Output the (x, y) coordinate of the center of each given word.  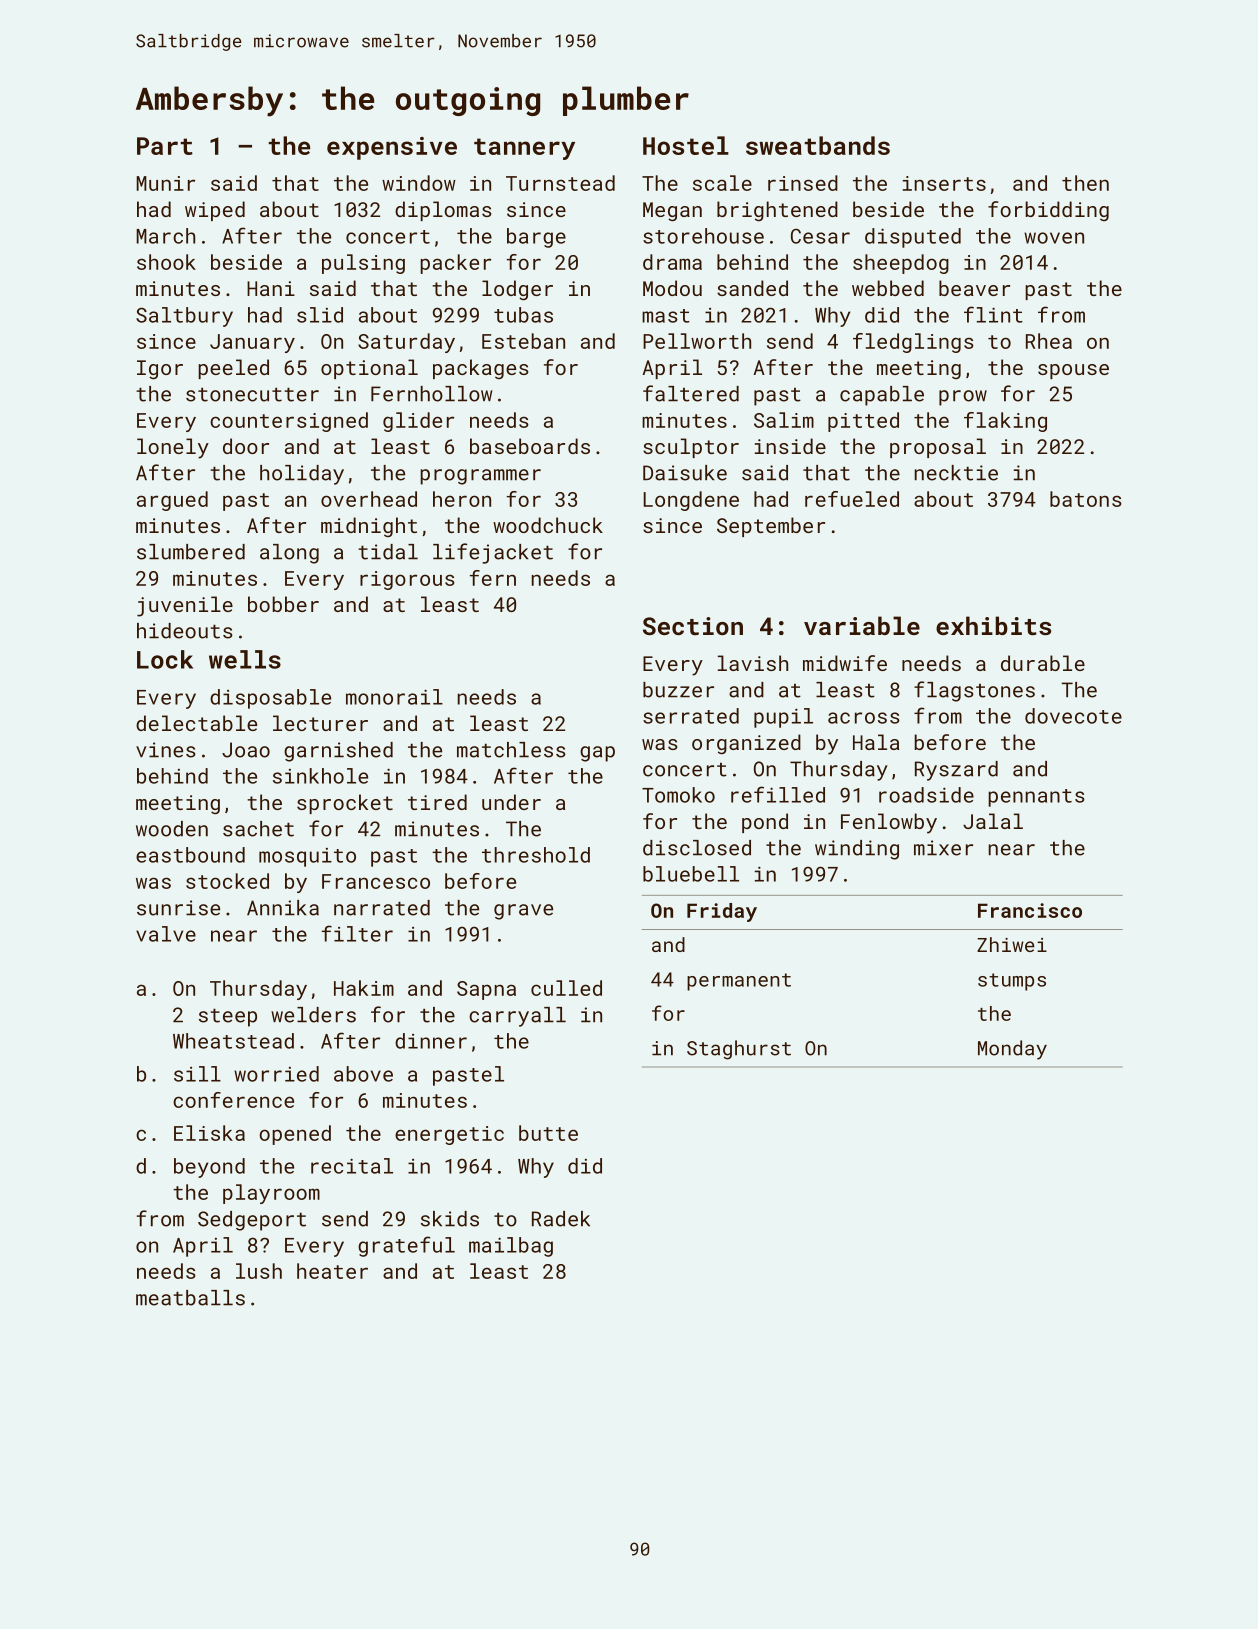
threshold (536, 855)
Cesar (820, 236)
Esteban (523, 341)
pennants (1036, 798)
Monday (1012, 1050)
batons (1086, 499)
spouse (1073, 371)
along (289, 554)
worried (276, 1074)
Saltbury (184, 317)
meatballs (190, 1298)
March (165, 236)
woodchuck (548, 525)
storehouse (703, 236)
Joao (246, 750)
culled (566, 988)
